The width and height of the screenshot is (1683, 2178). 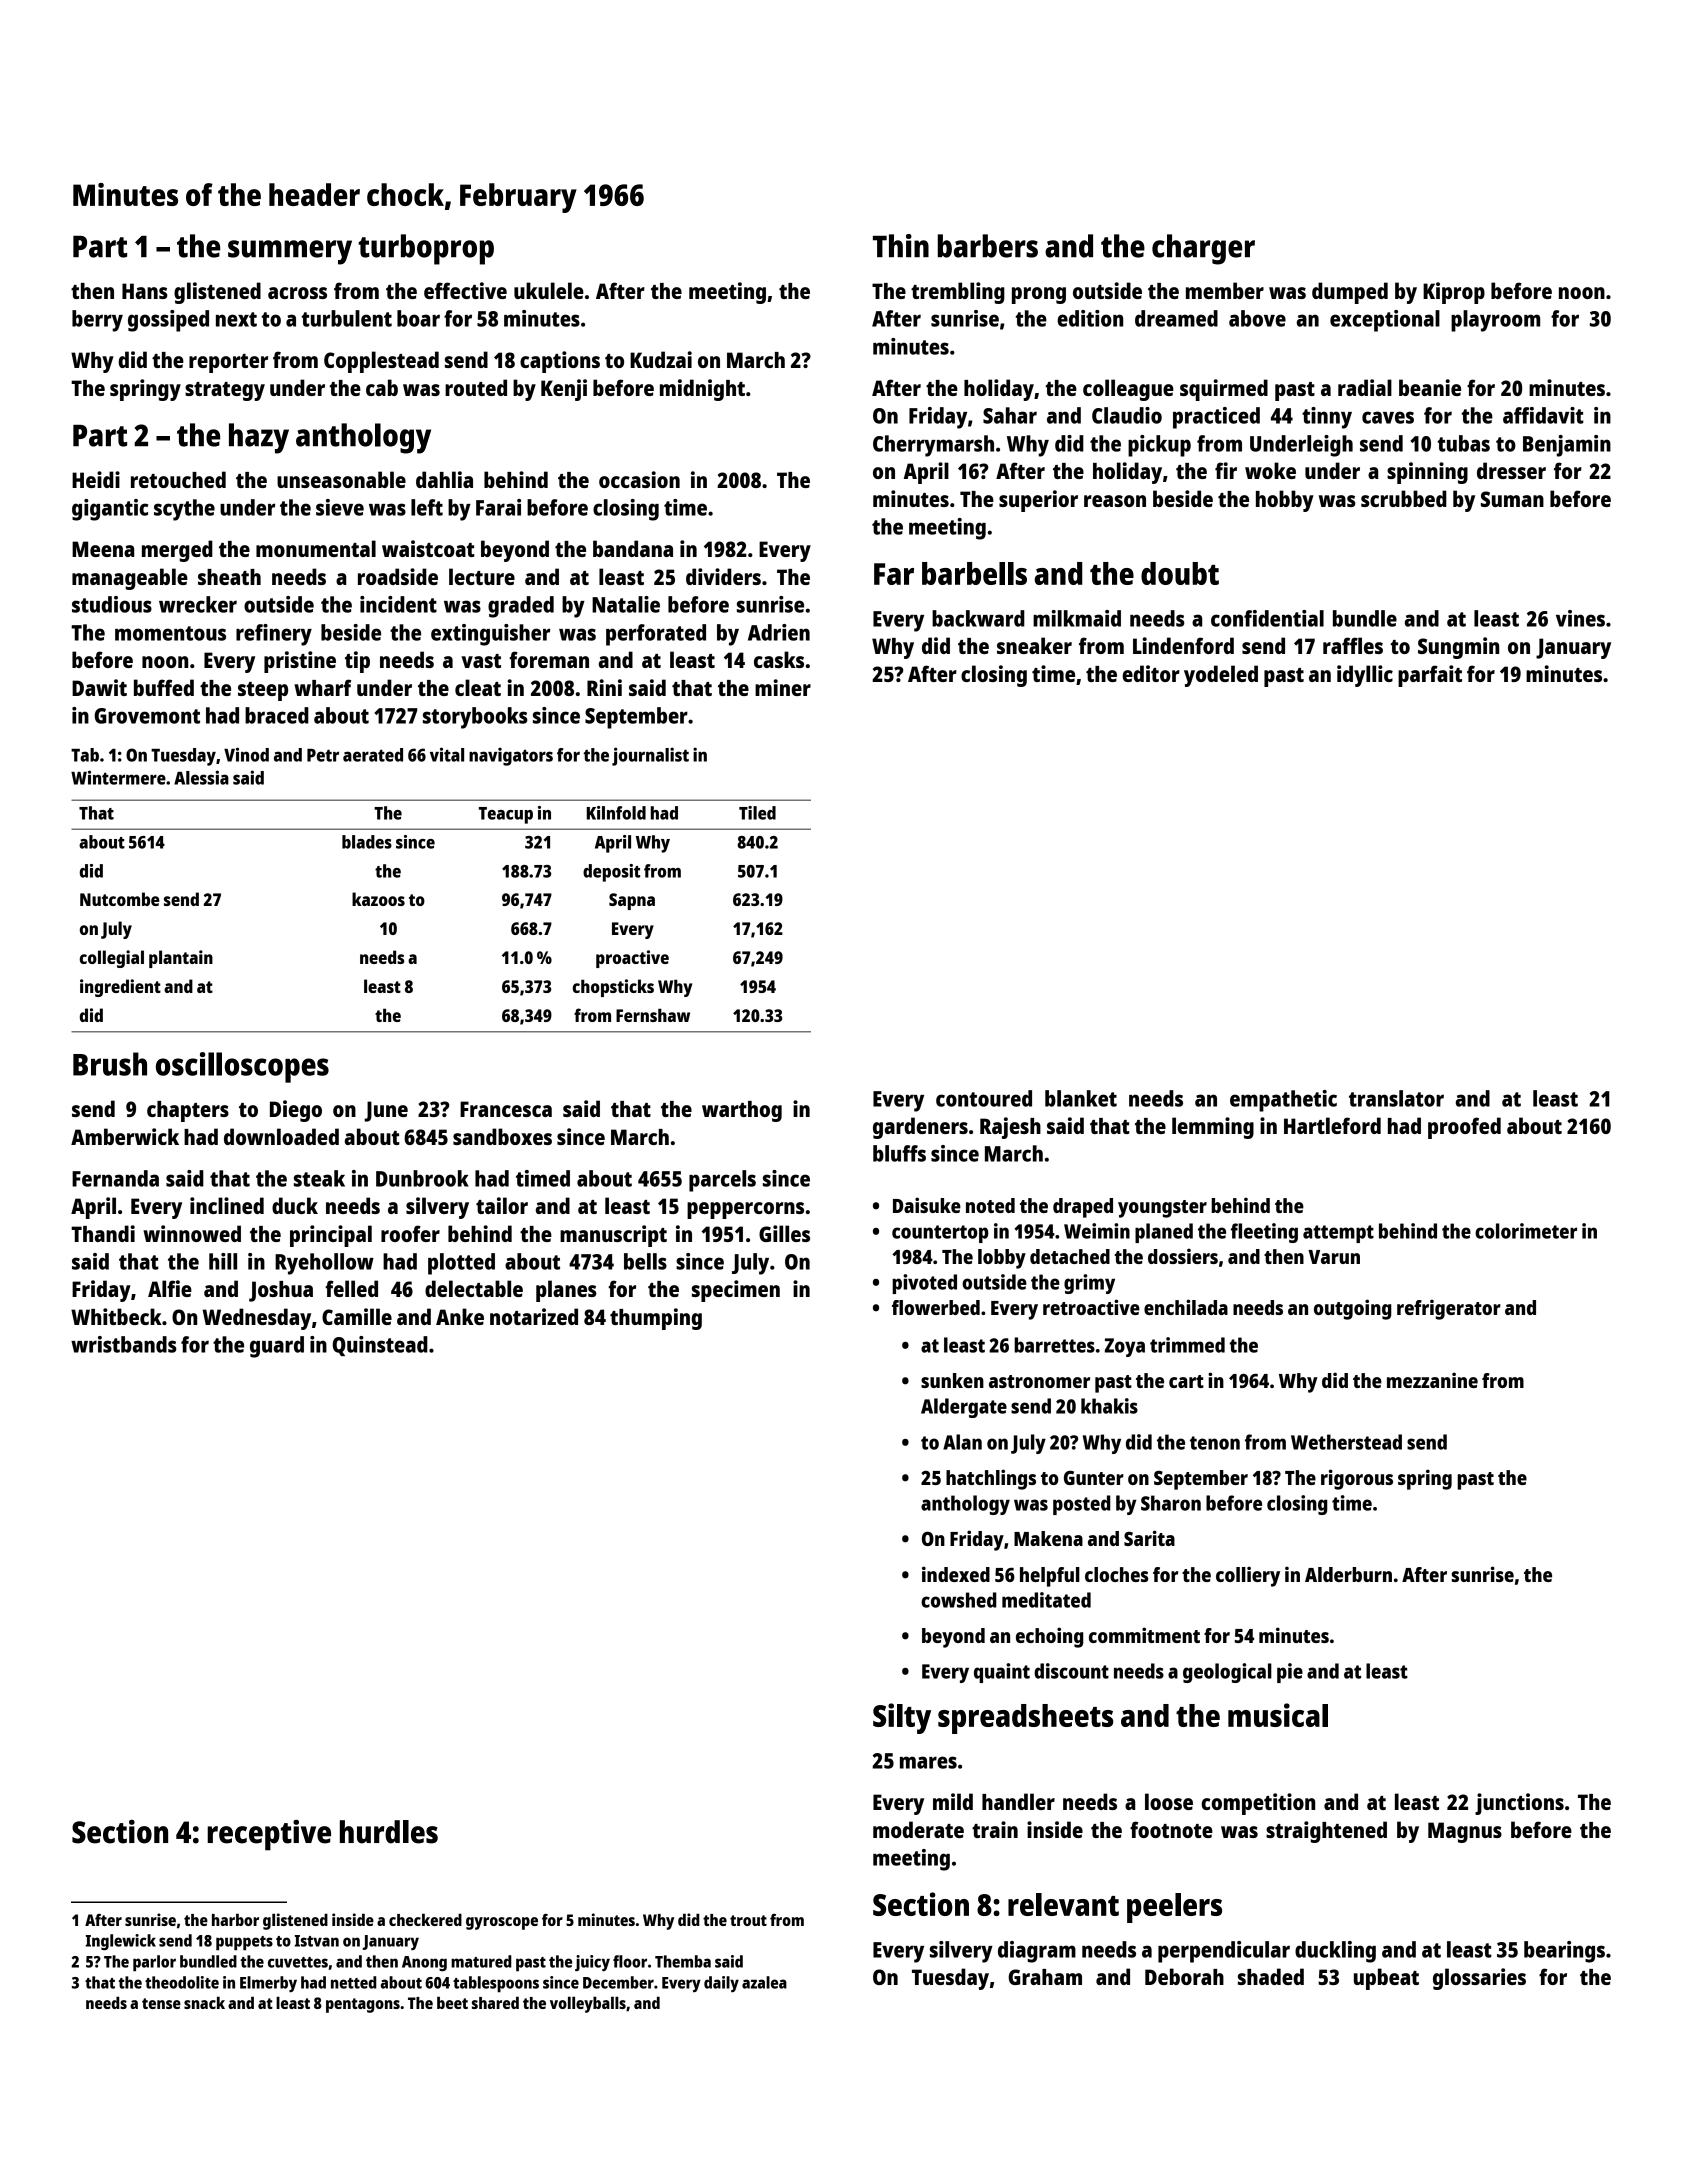 What do you see at coordinates (549, 290) in the screenshot?
I see `ukulele` at bounding box center [549, 290].
